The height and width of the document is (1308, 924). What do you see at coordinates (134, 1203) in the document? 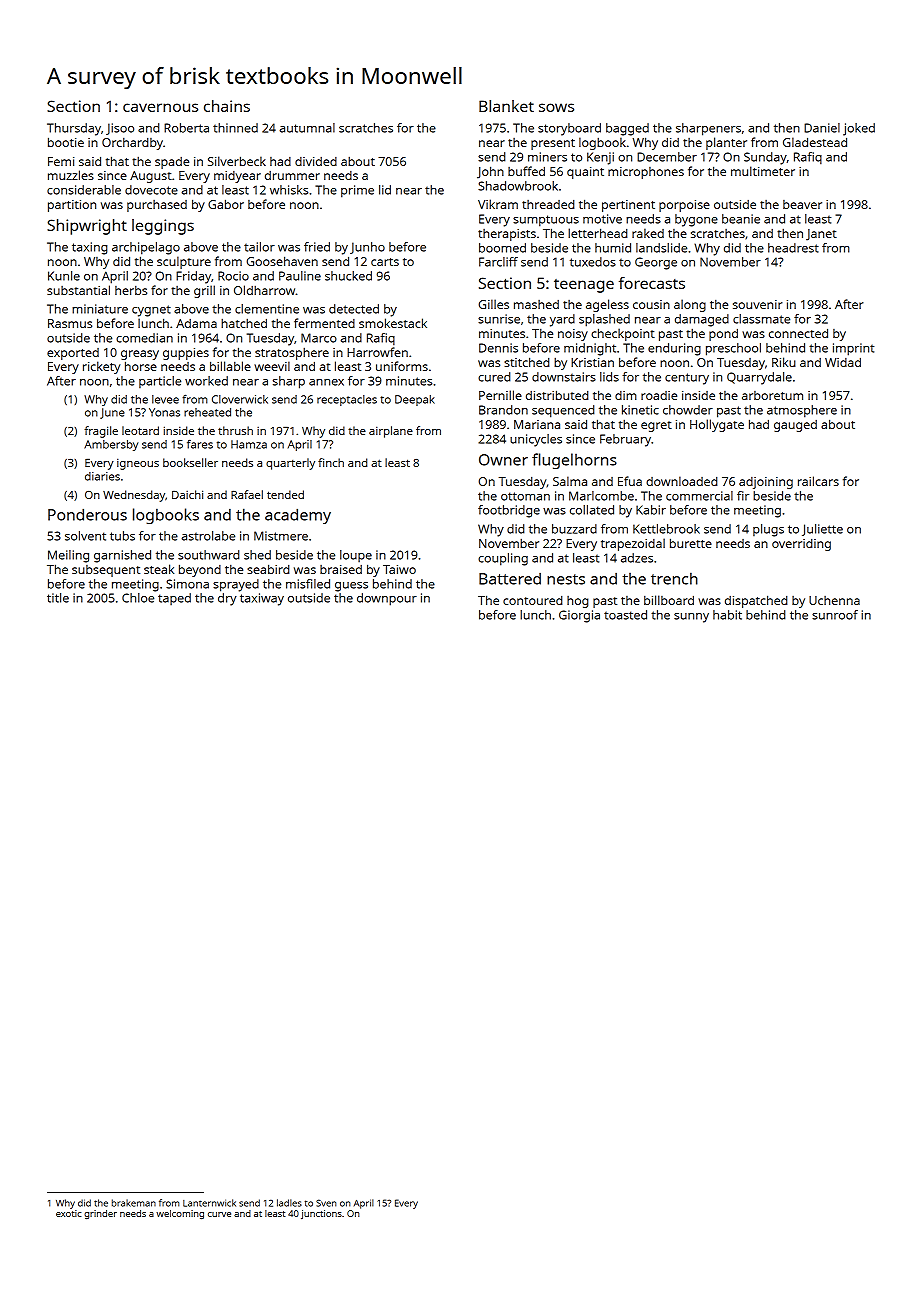
I see `brakeman` at bounding box center [134, 1203].
